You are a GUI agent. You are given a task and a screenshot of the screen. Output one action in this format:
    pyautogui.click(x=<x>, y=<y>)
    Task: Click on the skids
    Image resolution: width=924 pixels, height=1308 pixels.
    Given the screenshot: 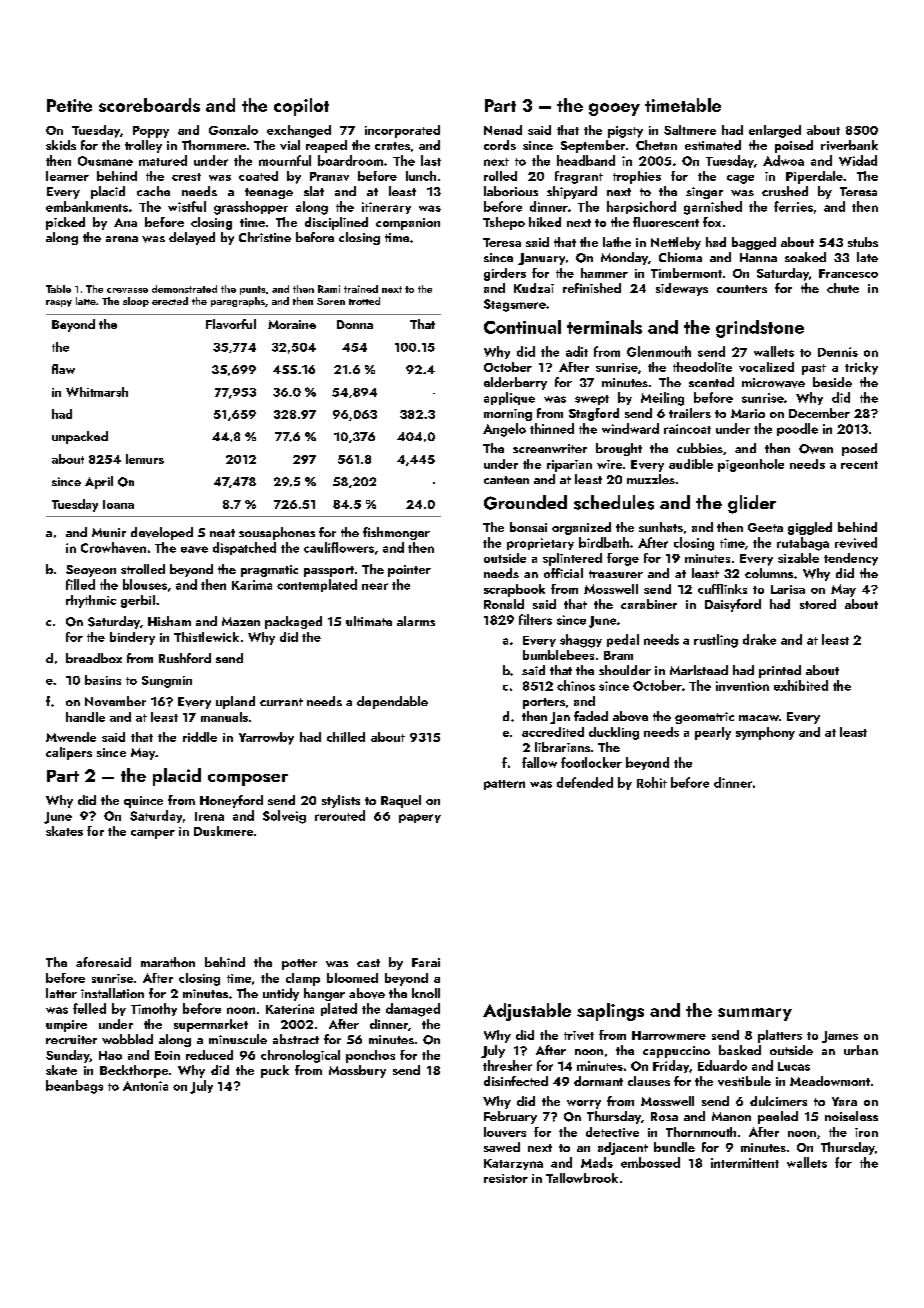 What is the action you would take?
    pyautogui.click(x=61, y=145)
